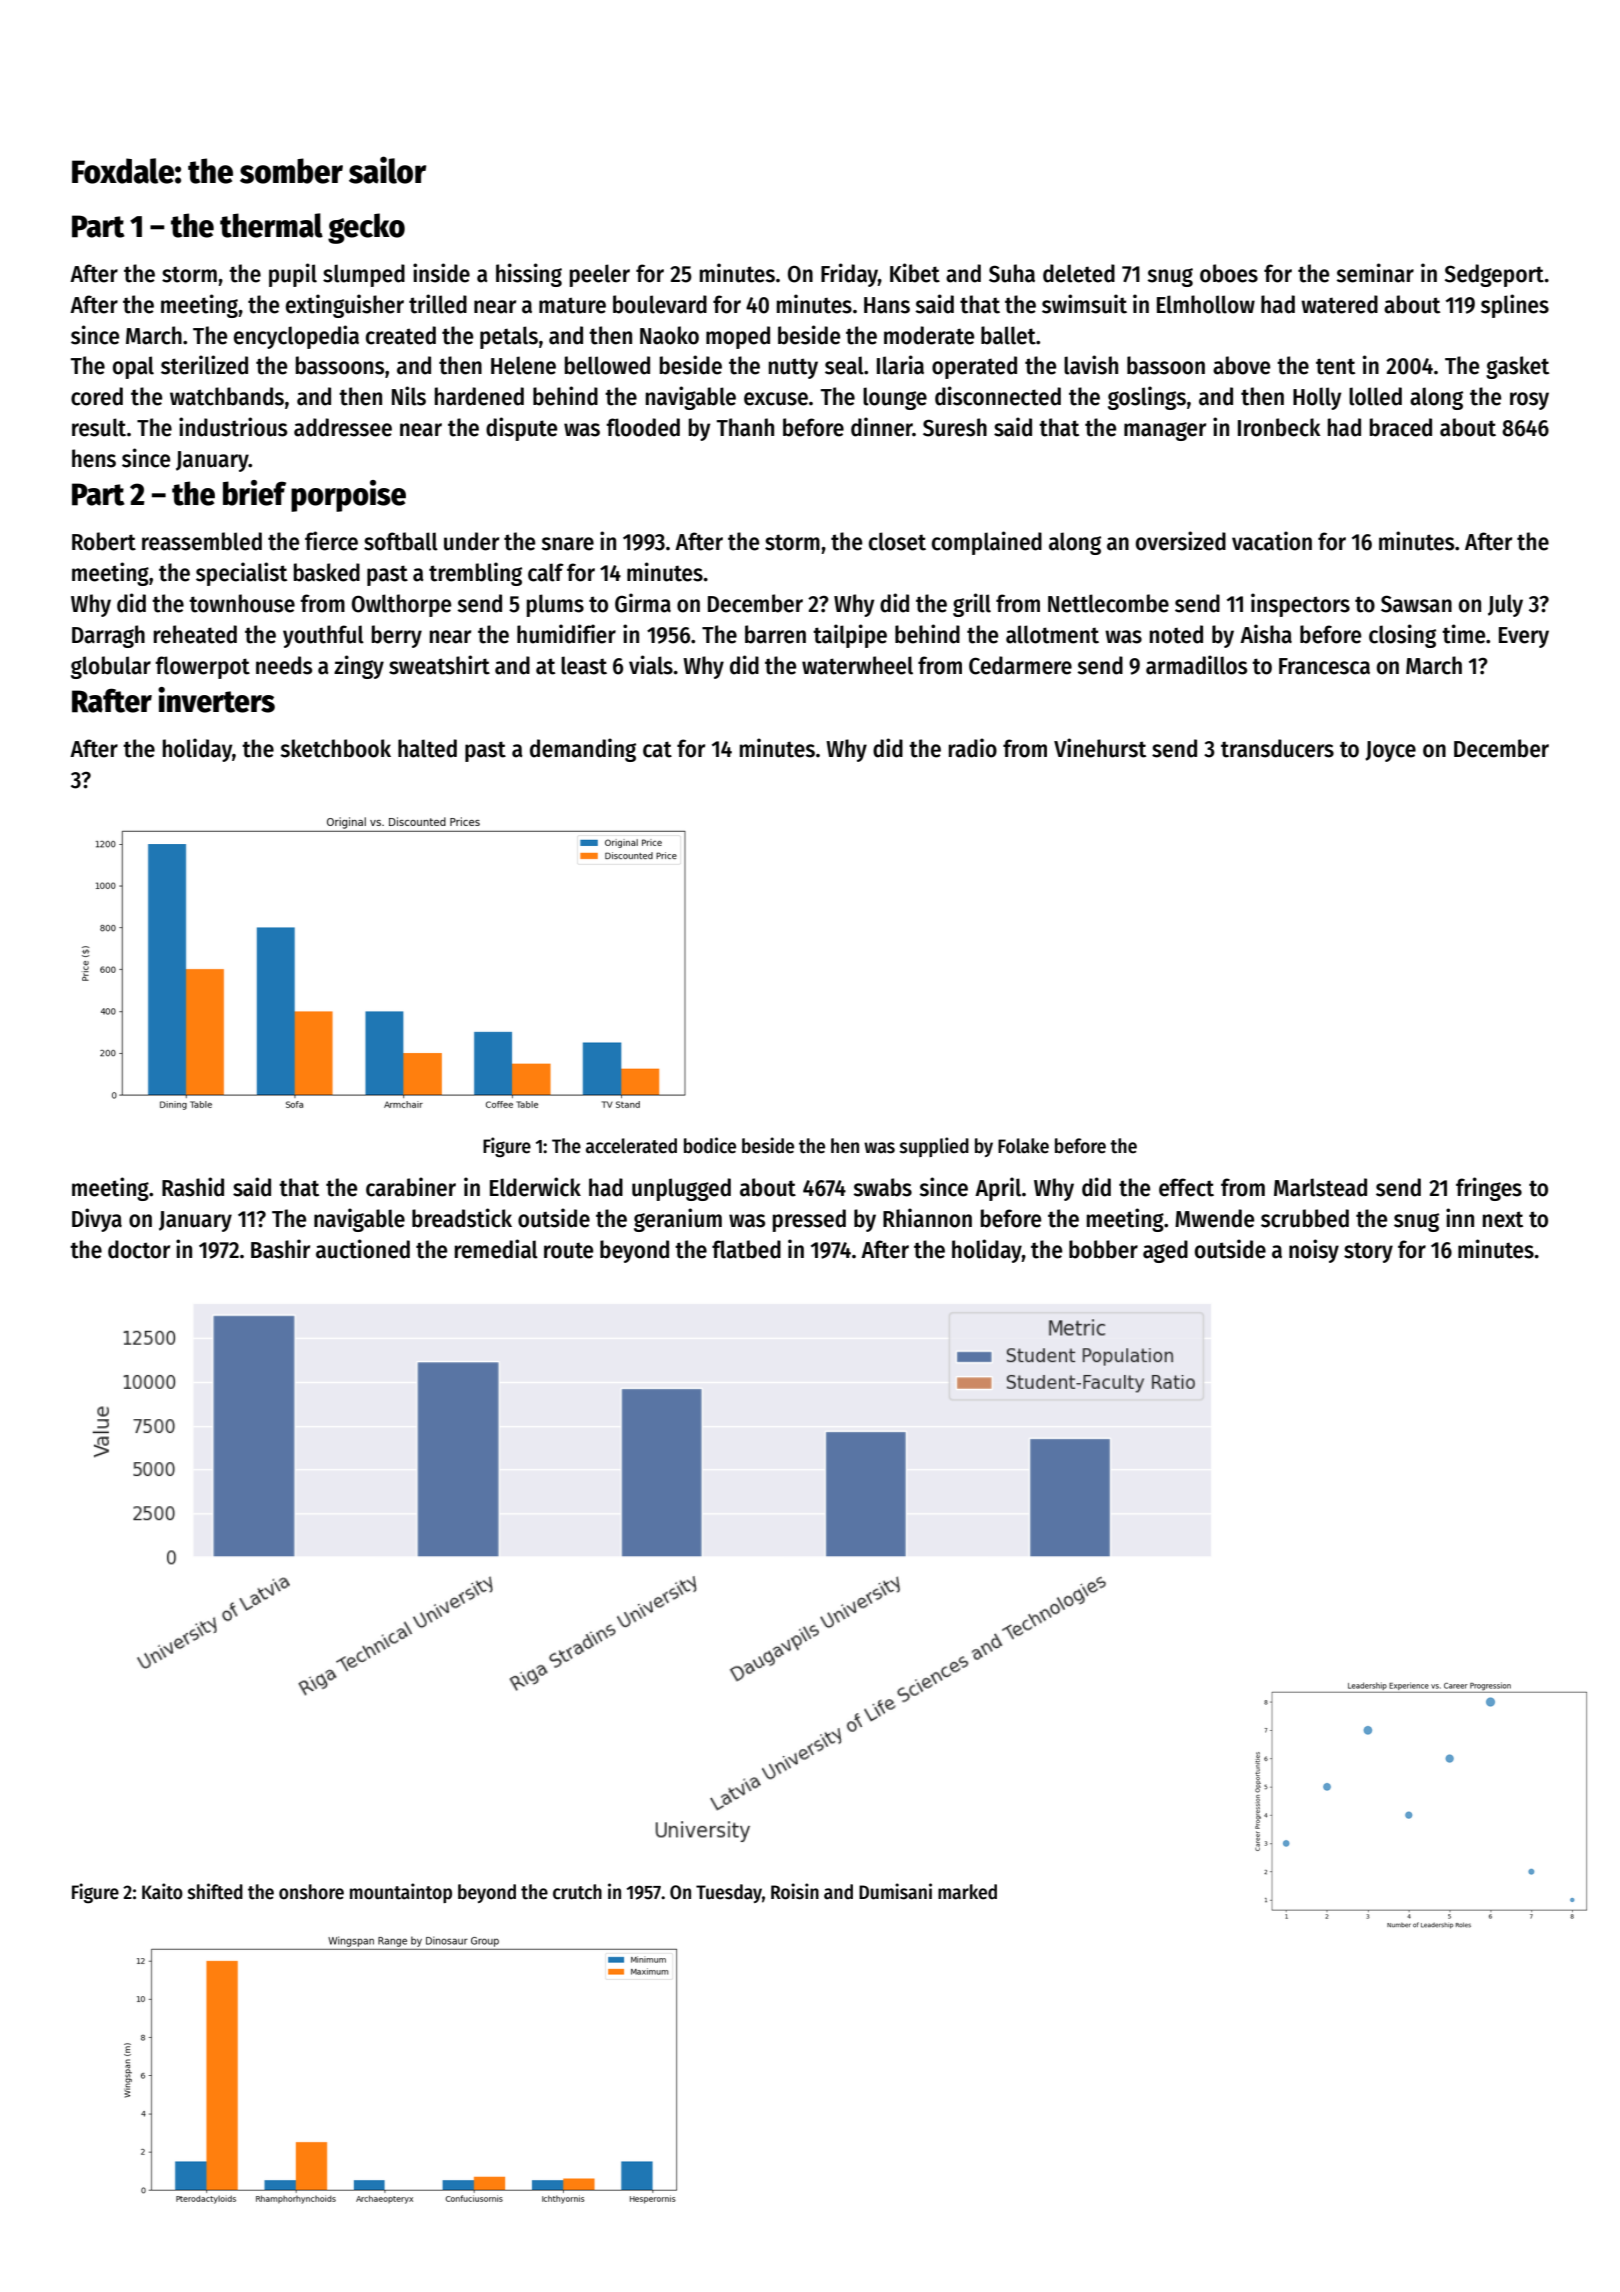 The width and height of the screenshot is (1620, 2292). What do you see at coordinates (895, 1891) in the screenshot?
I see `Dumisani` at bounding box center [895, 1891].
